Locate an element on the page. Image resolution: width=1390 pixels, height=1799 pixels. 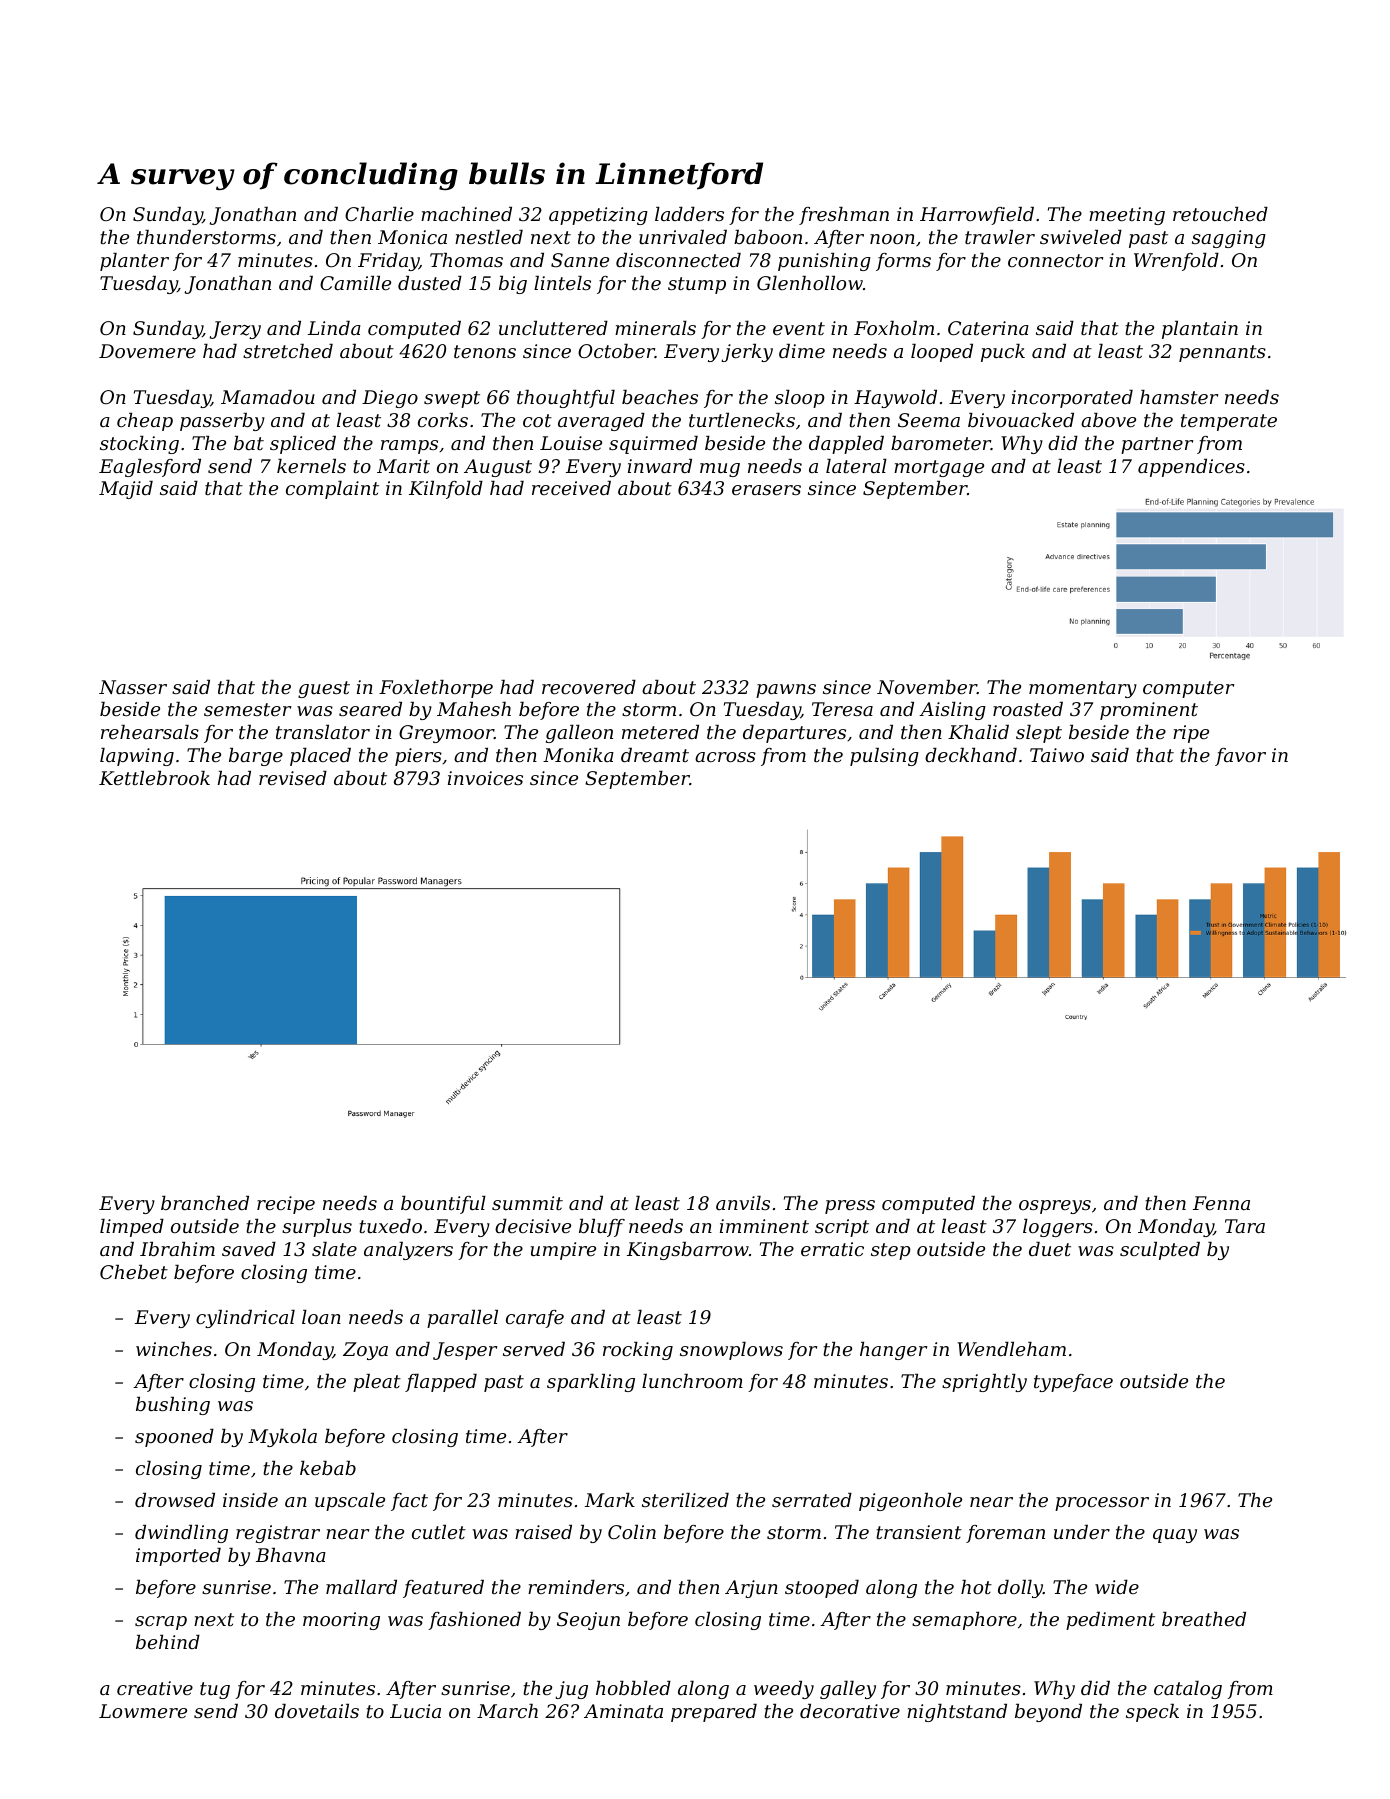
loan is located at coordinates (321, 1317).
